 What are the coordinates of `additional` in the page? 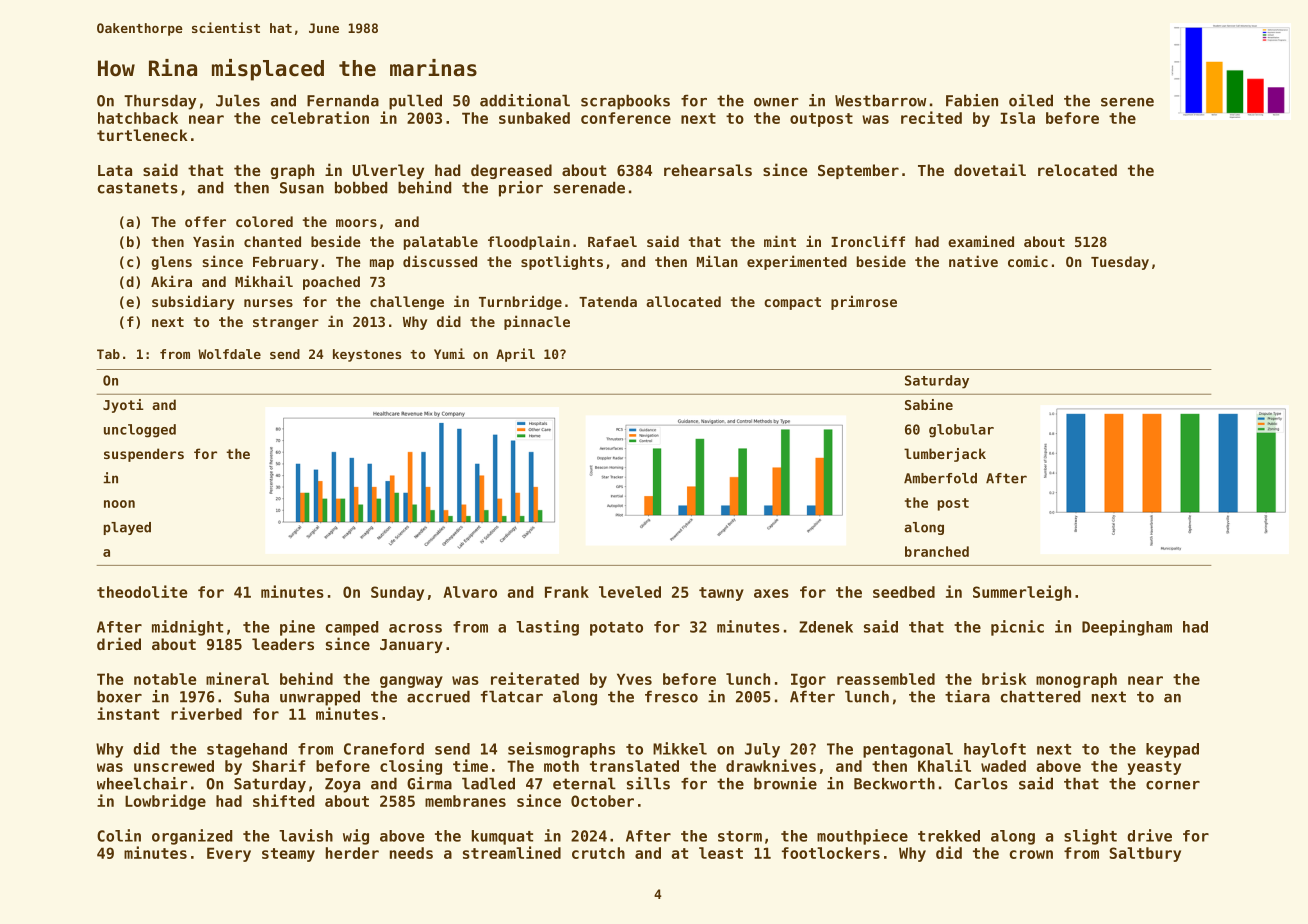 It's located at (525, 100).
